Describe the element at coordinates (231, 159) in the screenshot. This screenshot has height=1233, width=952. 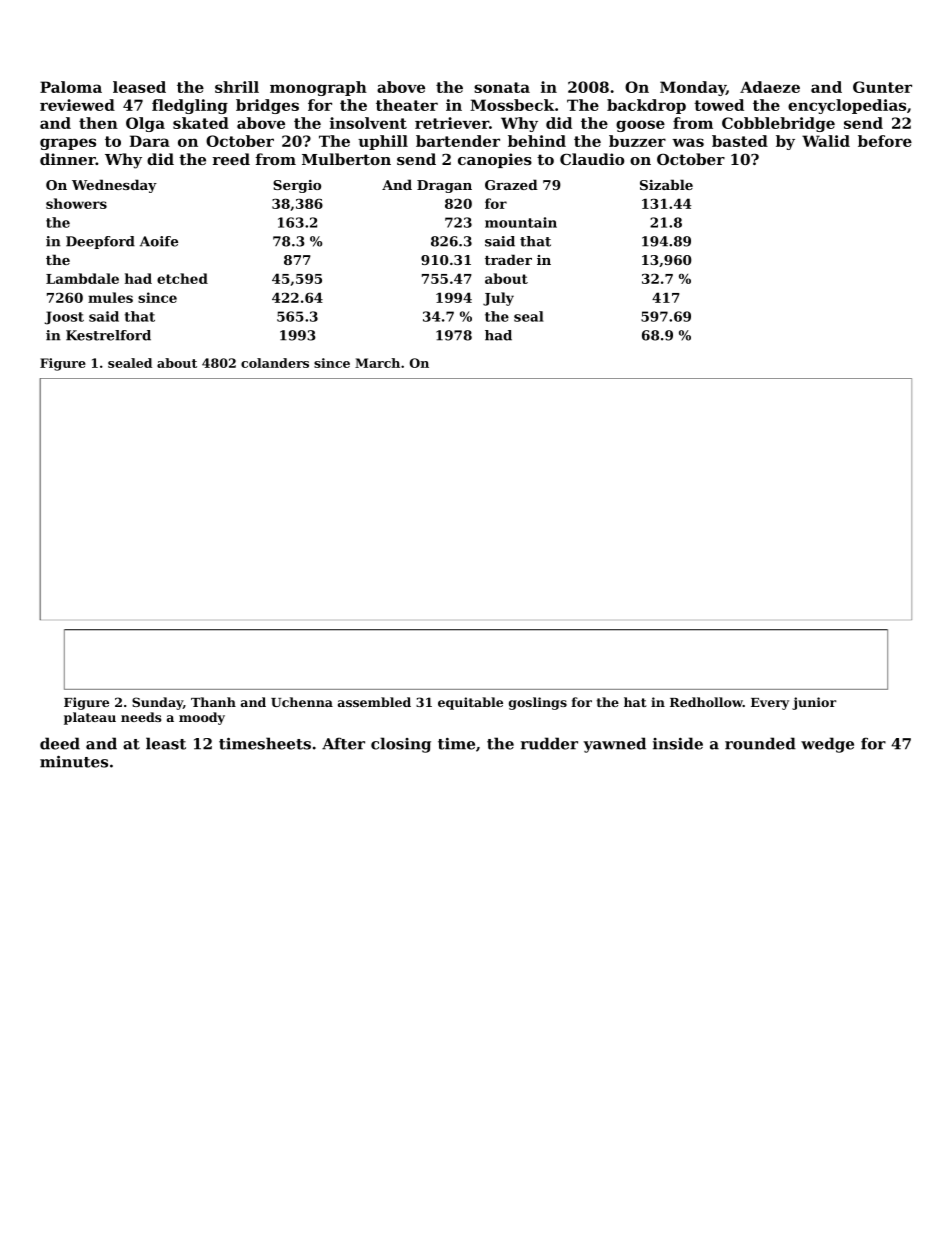
I see `reed` at that location.
